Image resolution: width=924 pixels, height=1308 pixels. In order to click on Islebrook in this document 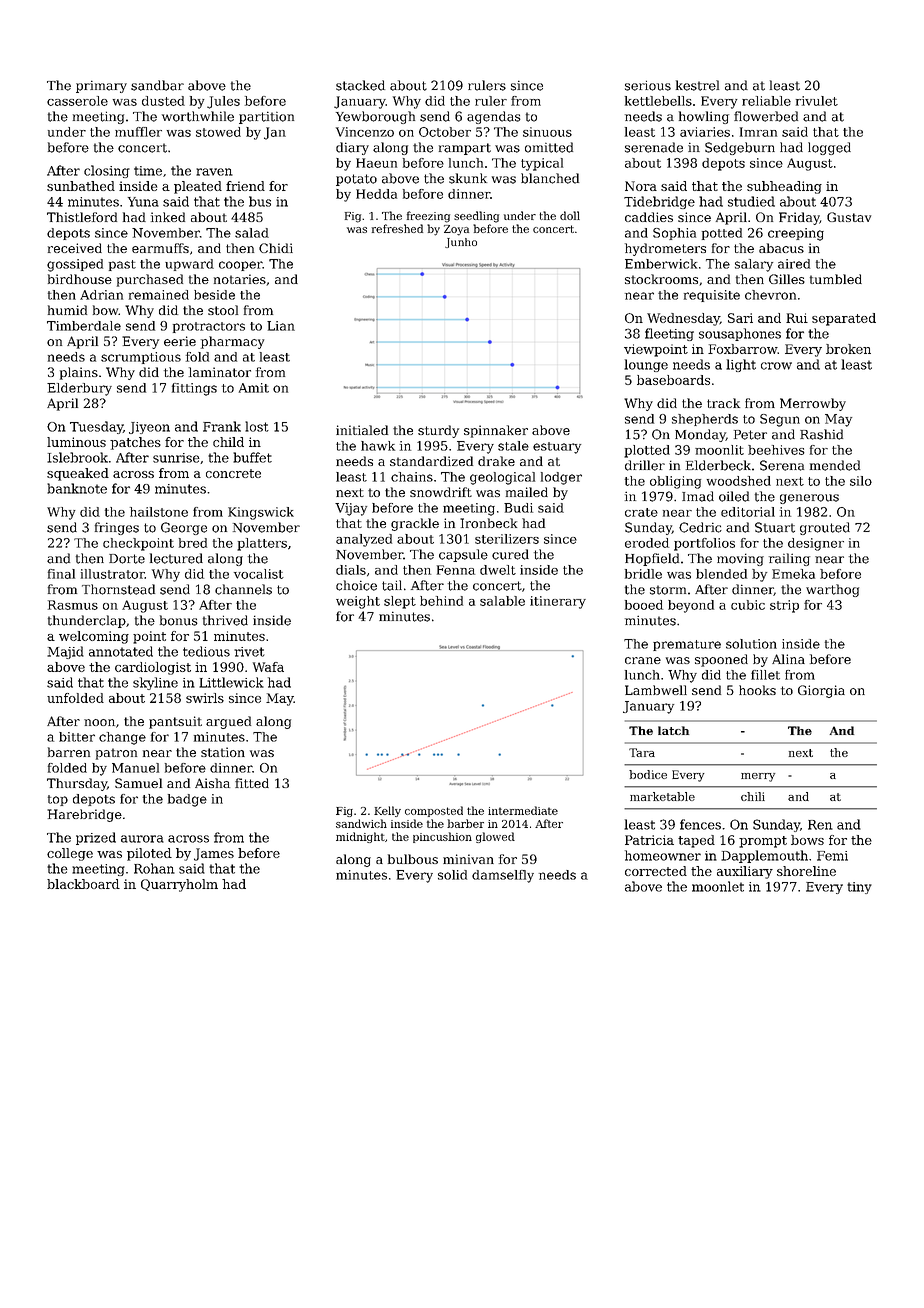, I will do `click(77, 457)`.
